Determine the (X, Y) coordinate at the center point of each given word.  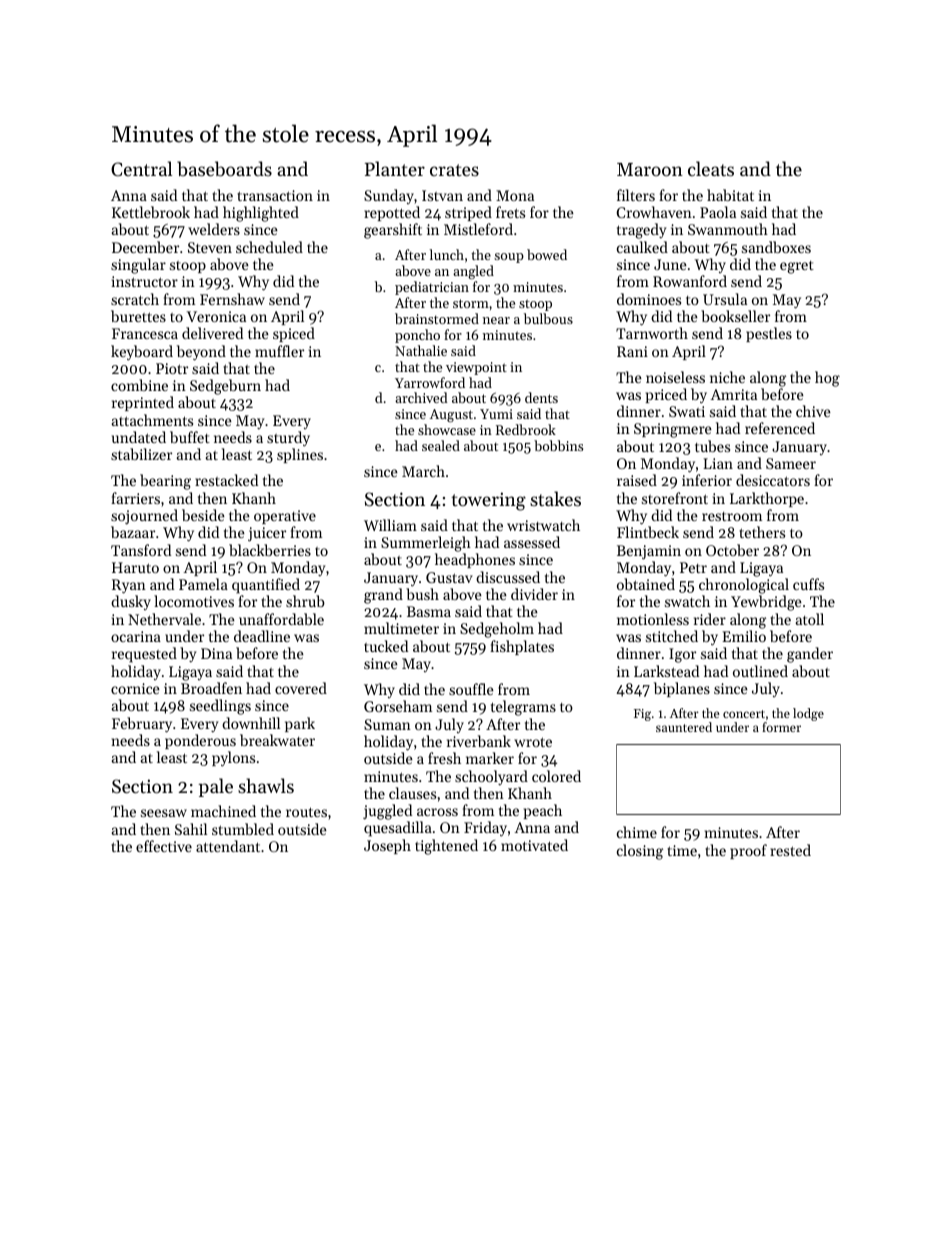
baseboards (224, 169)
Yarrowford (430, 382)
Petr (693, 567)
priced (666, 395)
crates (454, 170)
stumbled (243, 829)
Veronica (216, 316)
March (423, 471)
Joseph (387, 846)
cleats (711, 168)
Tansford (141, 550)
